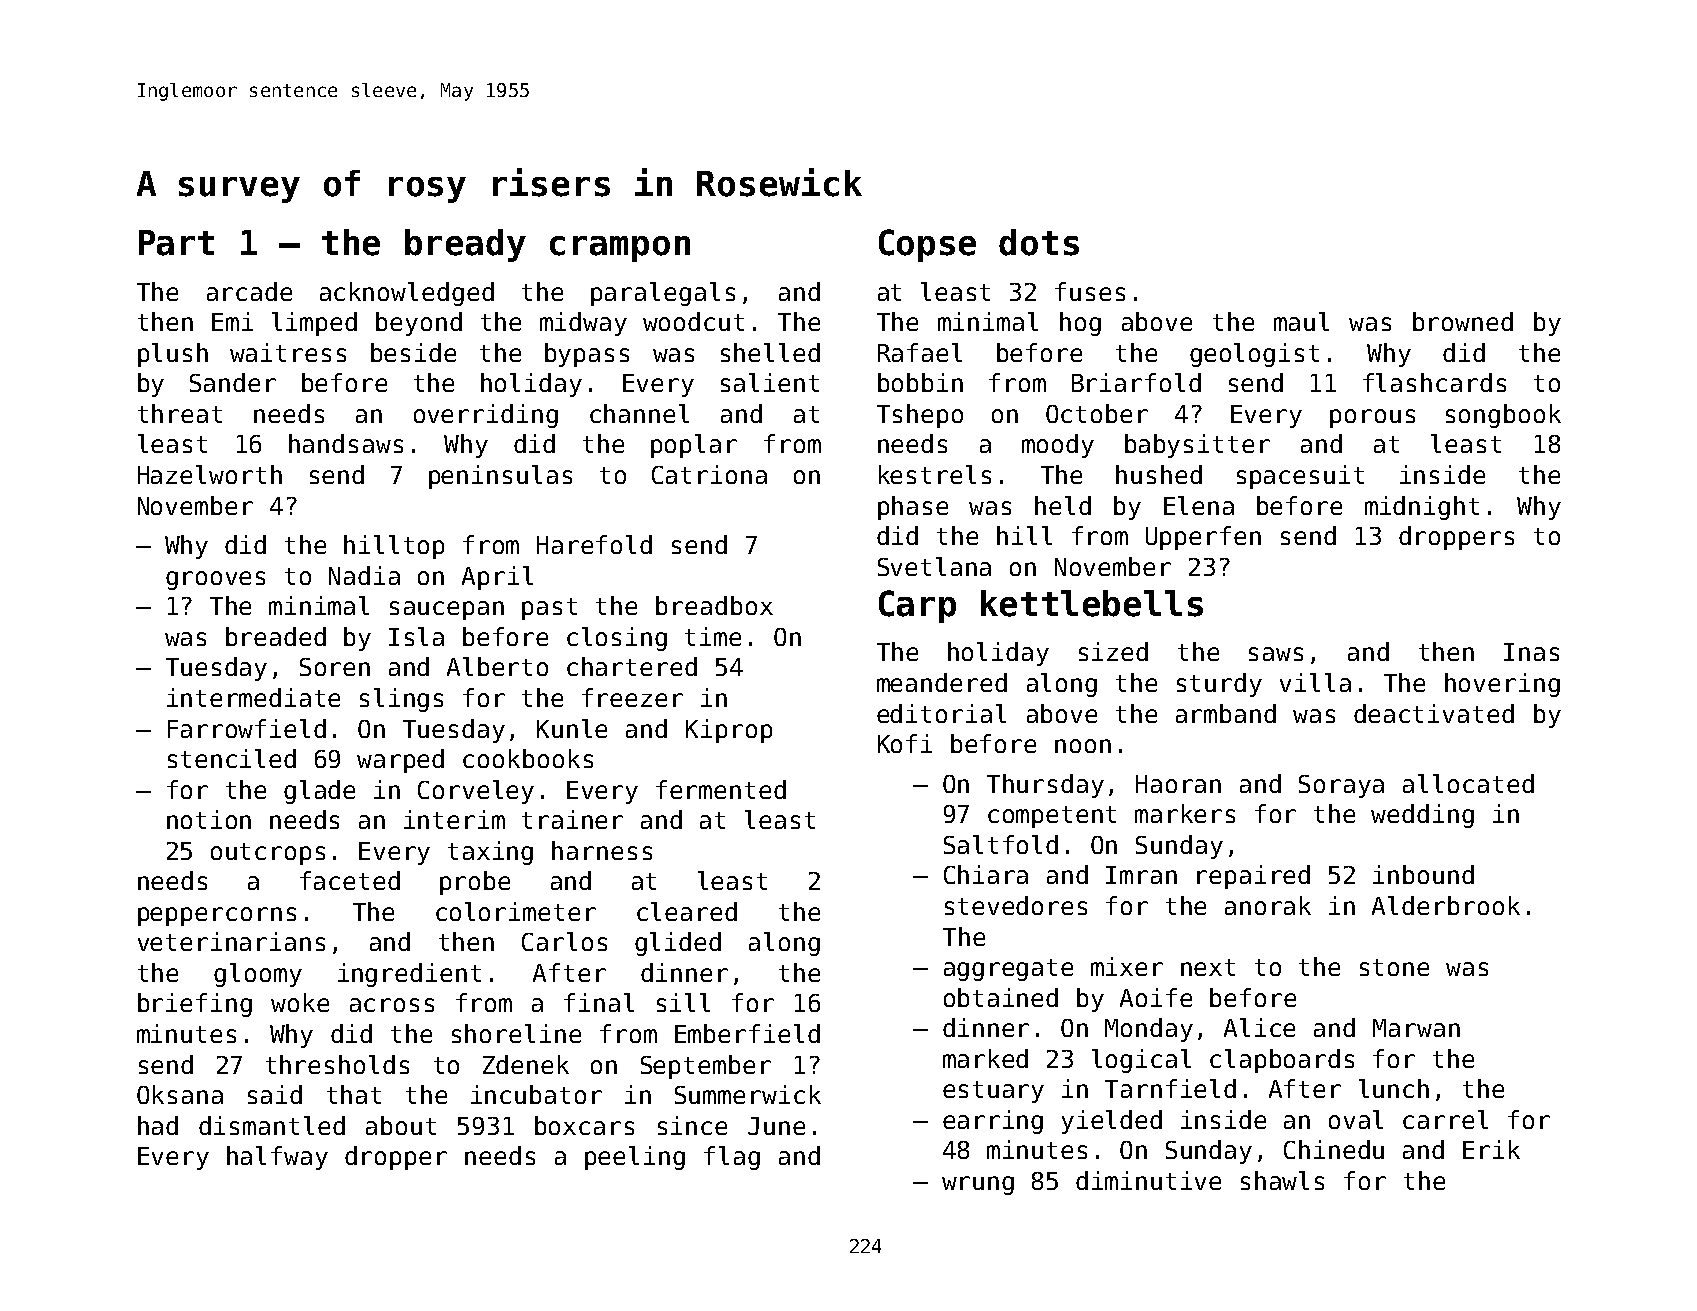  I want to click on Tshepo, so click(920, 416).
